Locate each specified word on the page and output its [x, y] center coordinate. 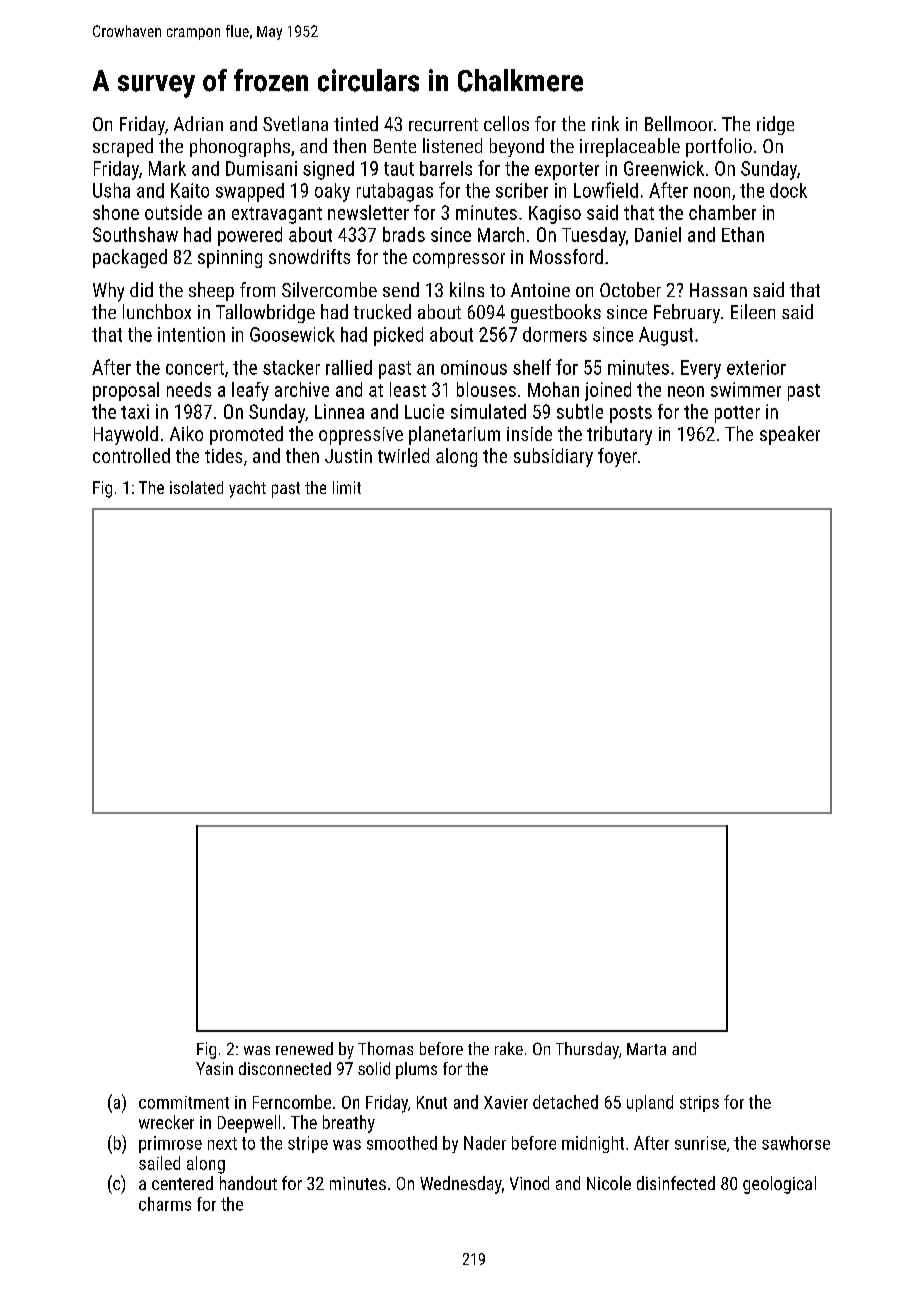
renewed [304, 1048]
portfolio [719, 147]
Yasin [214, 1068]
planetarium [454, 435]
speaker [790, 435]
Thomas [385, 1048]
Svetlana [295, 123]
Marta [646, 1049]
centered [182, 1183]
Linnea [339, 411]
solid [374, 1068]
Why [108, 292]
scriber [522, 190]
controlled [131, 455]
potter [737, 414]
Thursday [587, 1050]
